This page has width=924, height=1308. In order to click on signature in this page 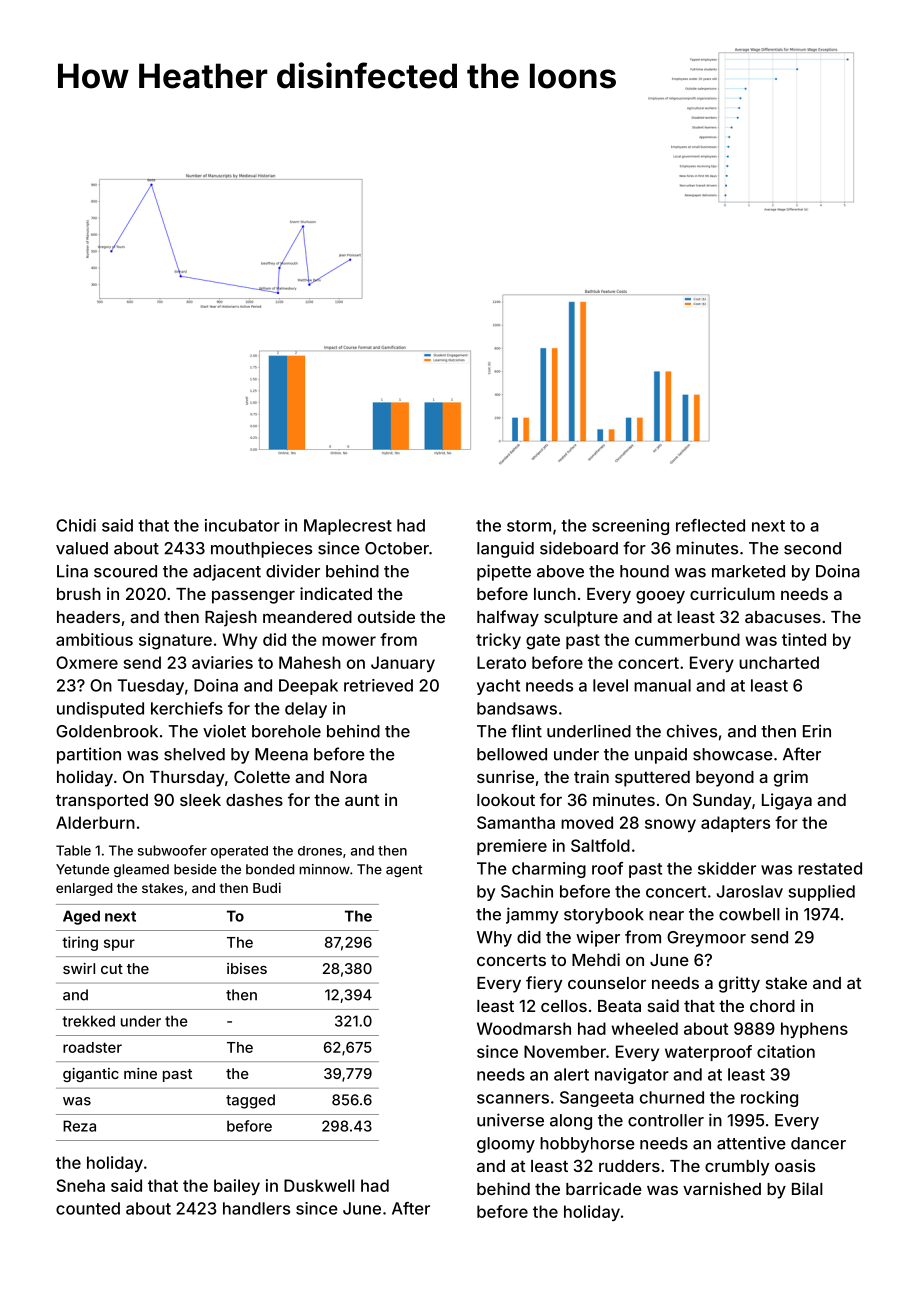, I will do `click(175, 641)`.
